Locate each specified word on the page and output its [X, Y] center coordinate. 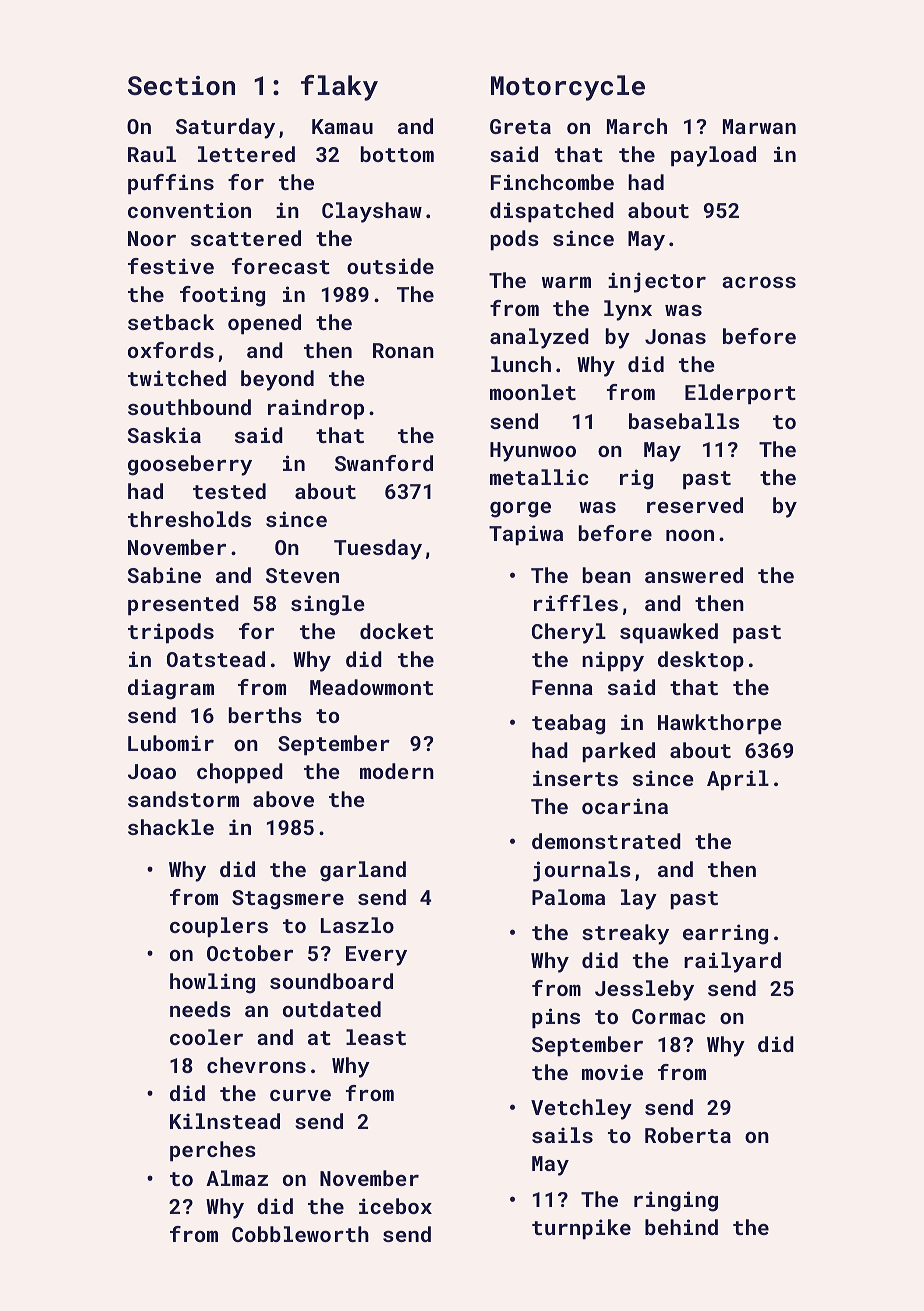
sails [562, 1135]
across [759, 282]
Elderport [740, 394]
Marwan [759, 126]
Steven [302, 575]
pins [556, 1018]
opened [264, 324]
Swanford [384, 463]
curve [300, 1095]
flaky [339, 88]
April [738, 780]
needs [200, 1009]
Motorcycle [568, 88]
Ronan [403, 350]
